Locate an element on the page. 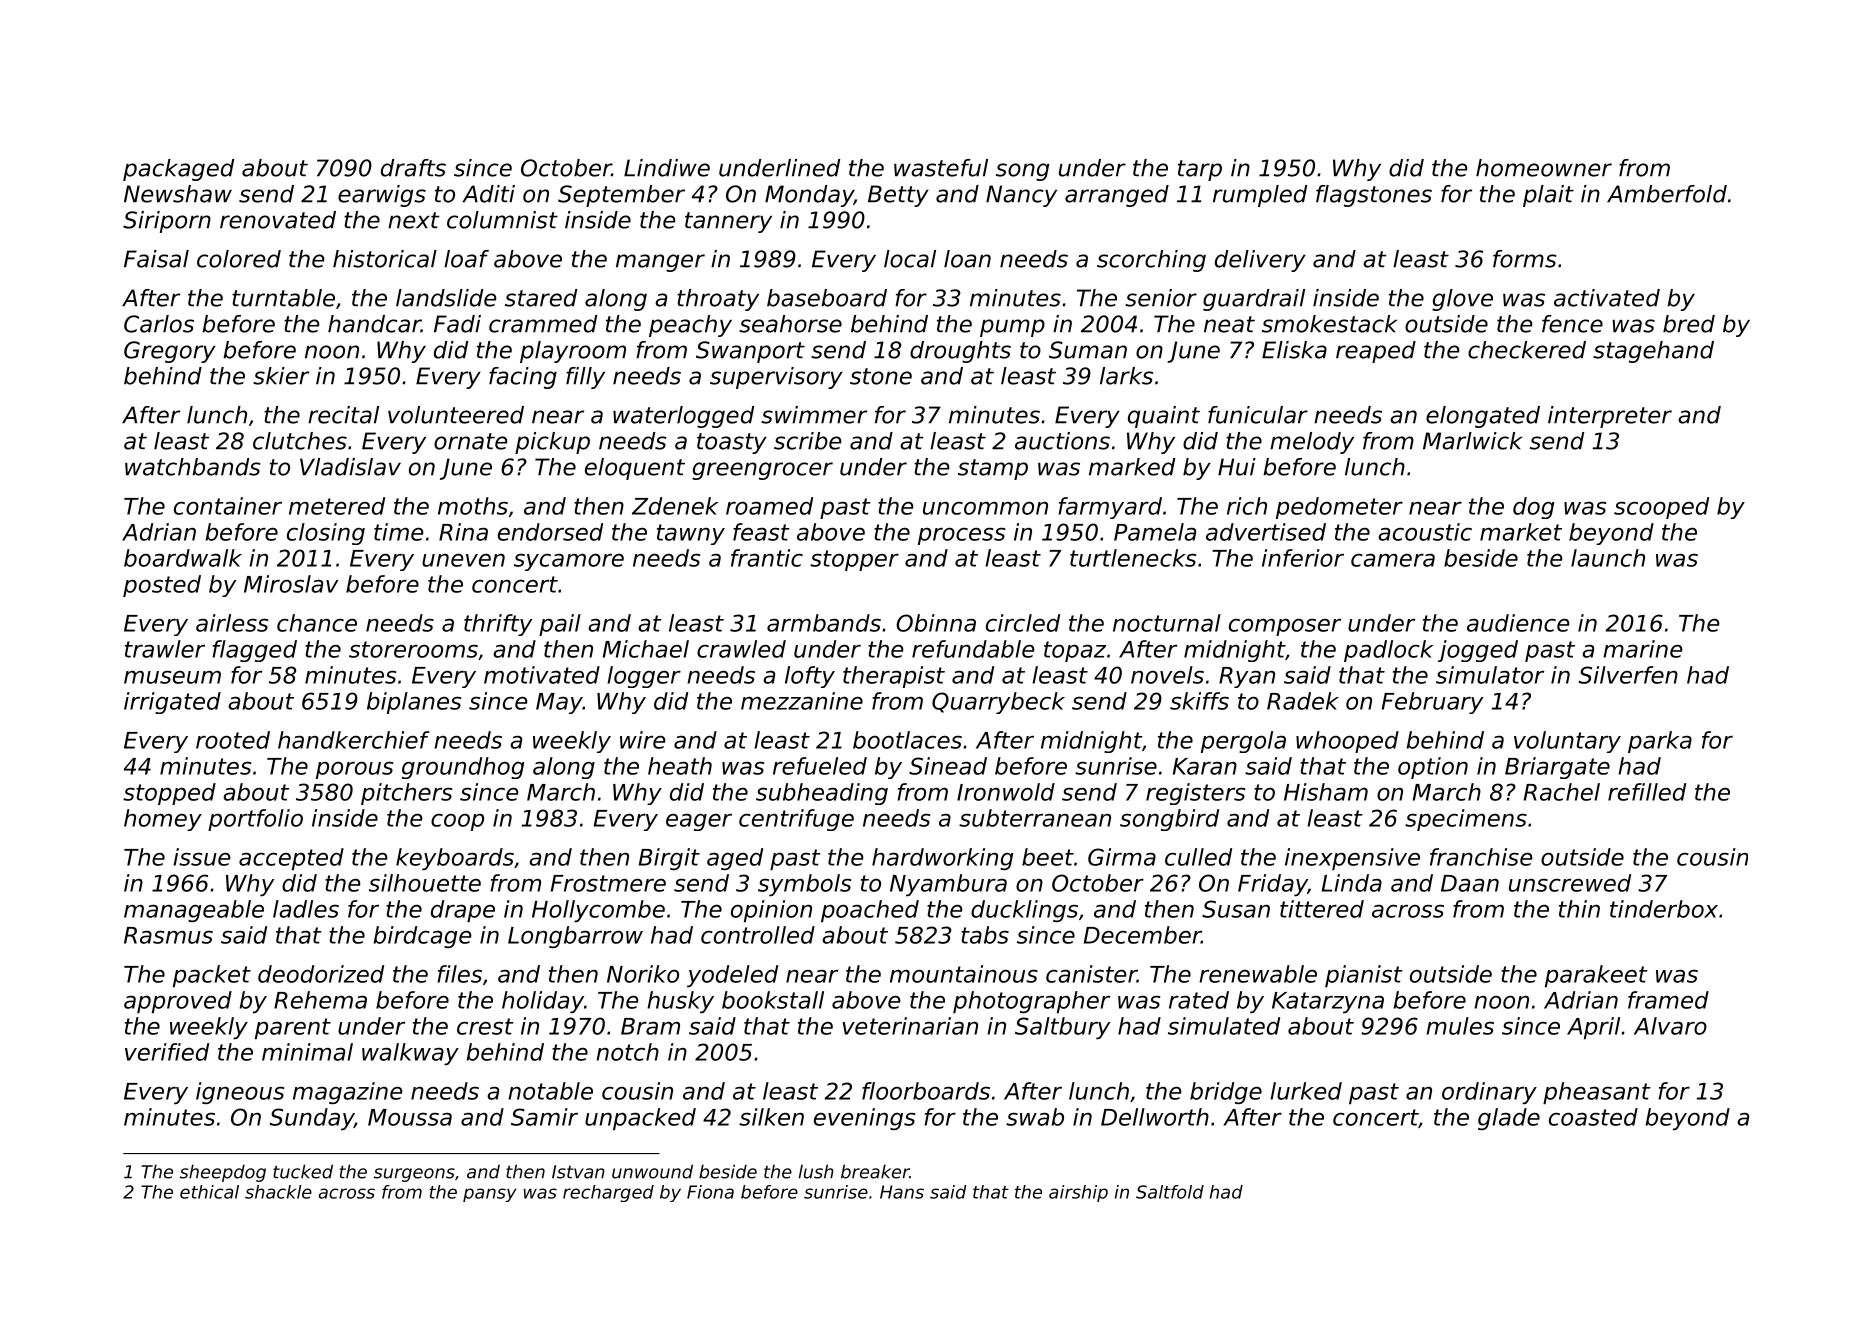 This page has height=1325, width=1874. eager is located at coordinates (699, 822).
